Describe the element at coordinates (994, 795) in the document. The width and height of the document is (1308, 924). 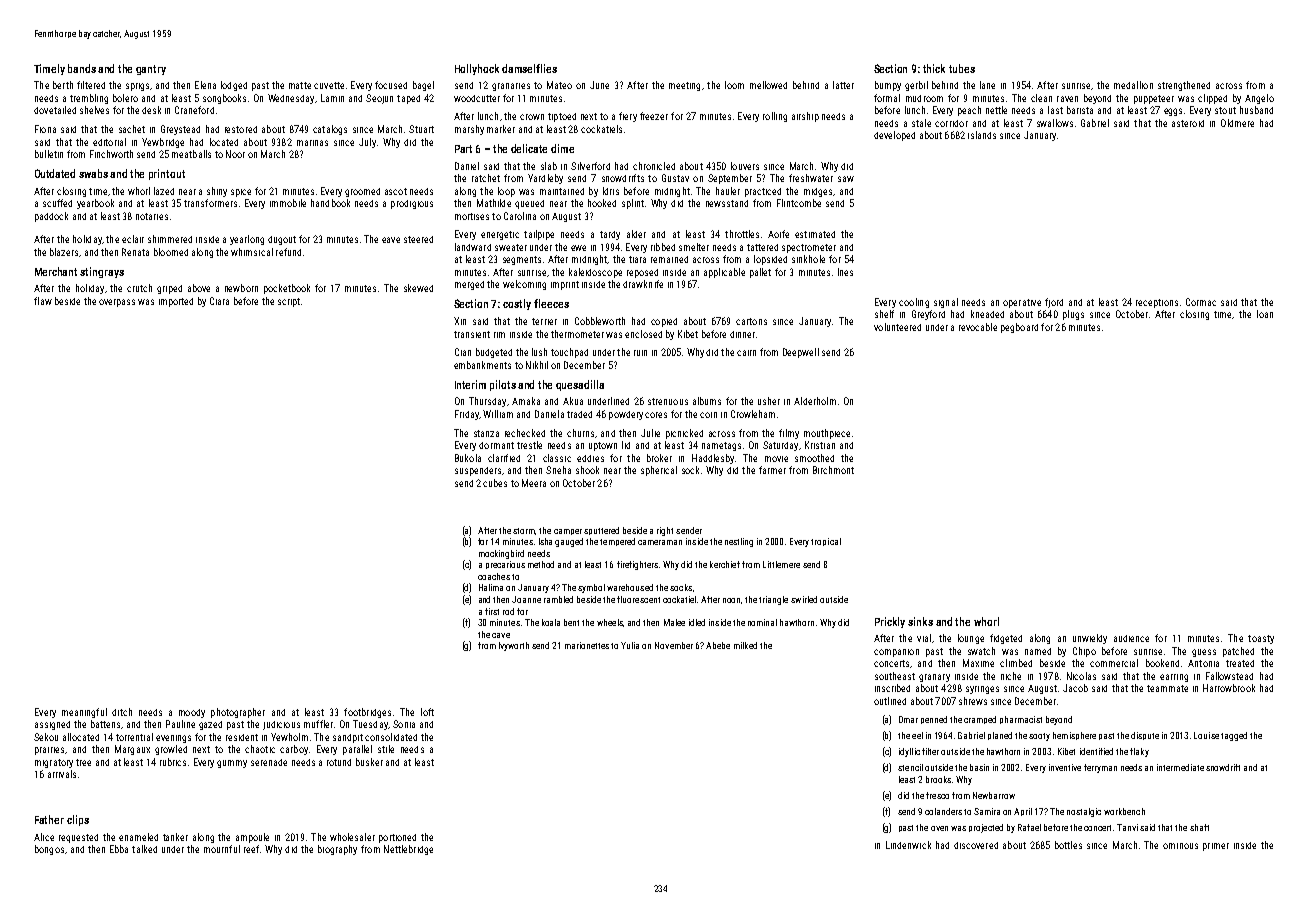
I see `Newbarrow` at that location.
